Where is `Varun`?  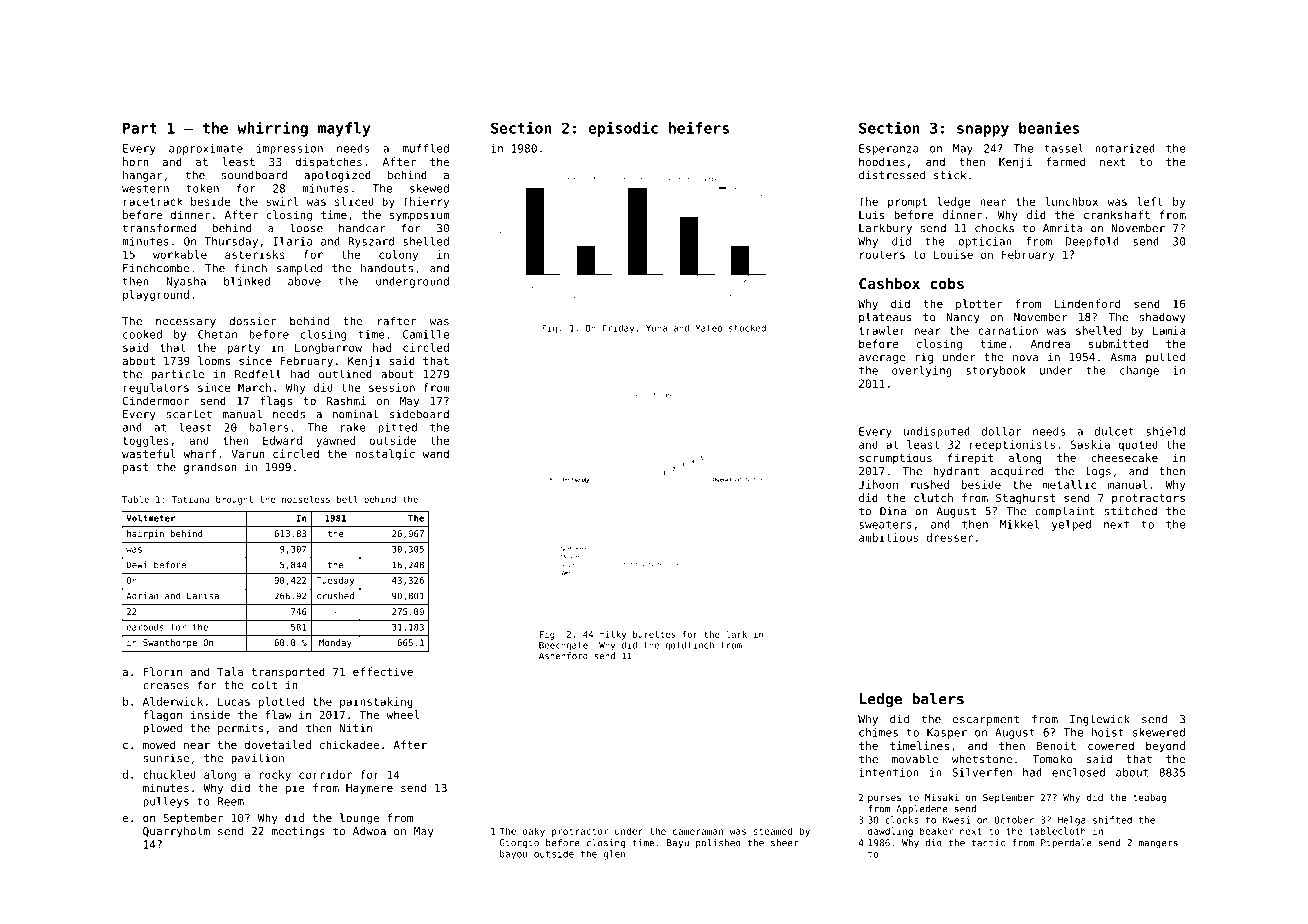
Varun is located at coordinates (248, 454).
